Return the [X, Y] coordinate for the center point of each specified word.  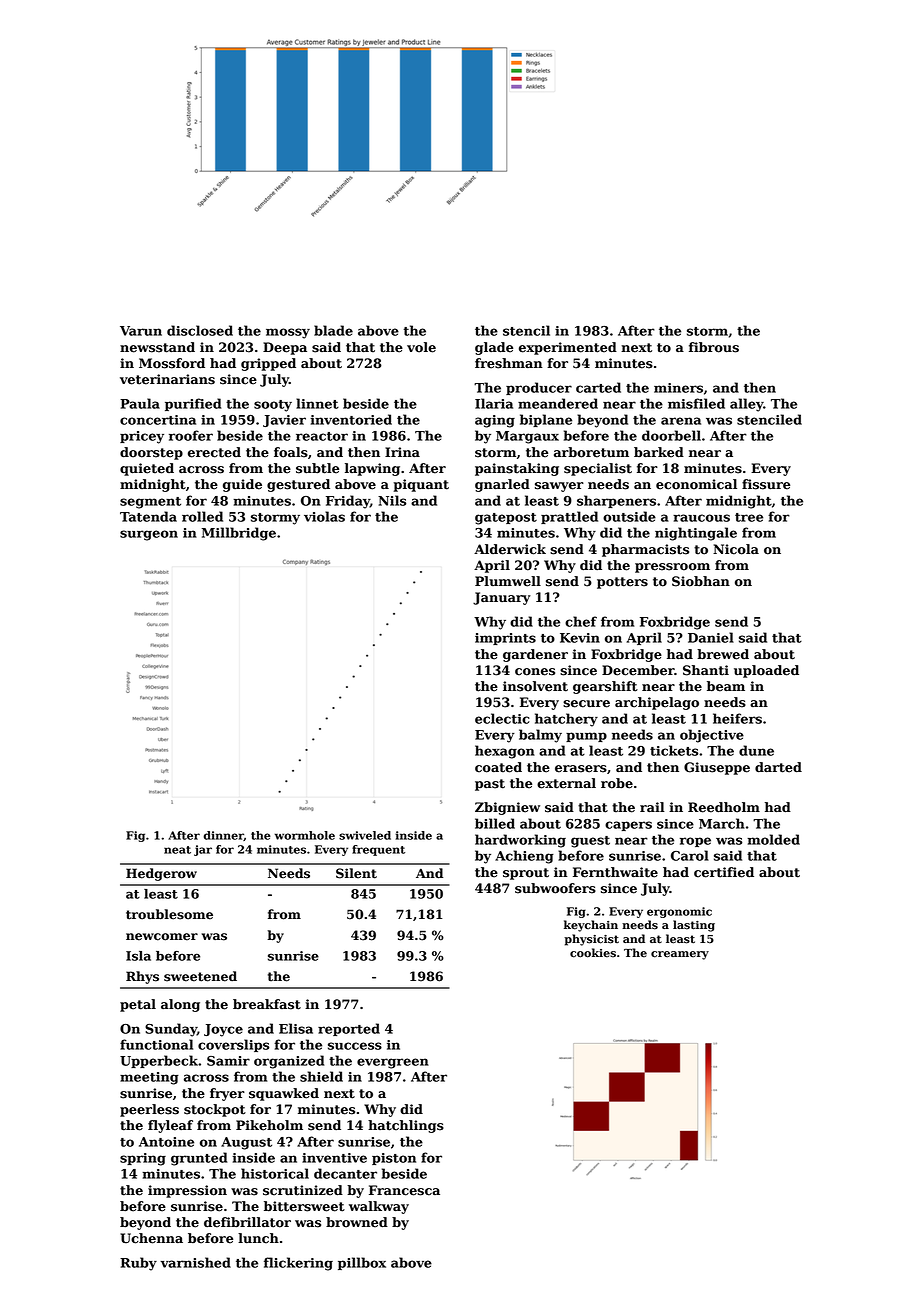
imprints [505, 639]
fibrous [714, 347]
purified [193, 404]
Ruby [138, 1264]
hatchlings [406, 1126]
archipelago [657, 703]
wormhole [305, 835]
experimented [568, 348]
